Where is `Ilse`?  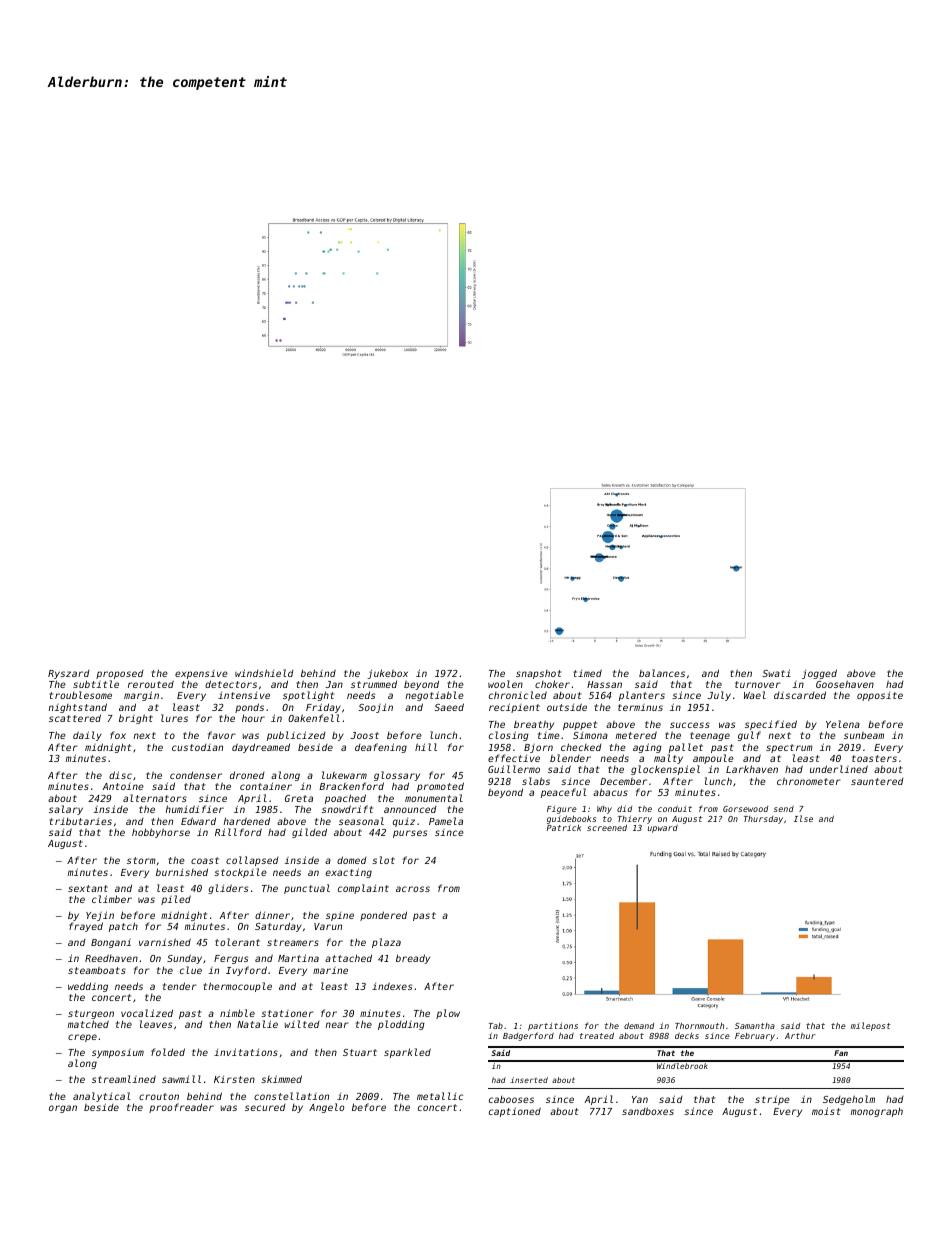 Ilse is located at coordinates (803, 818).
